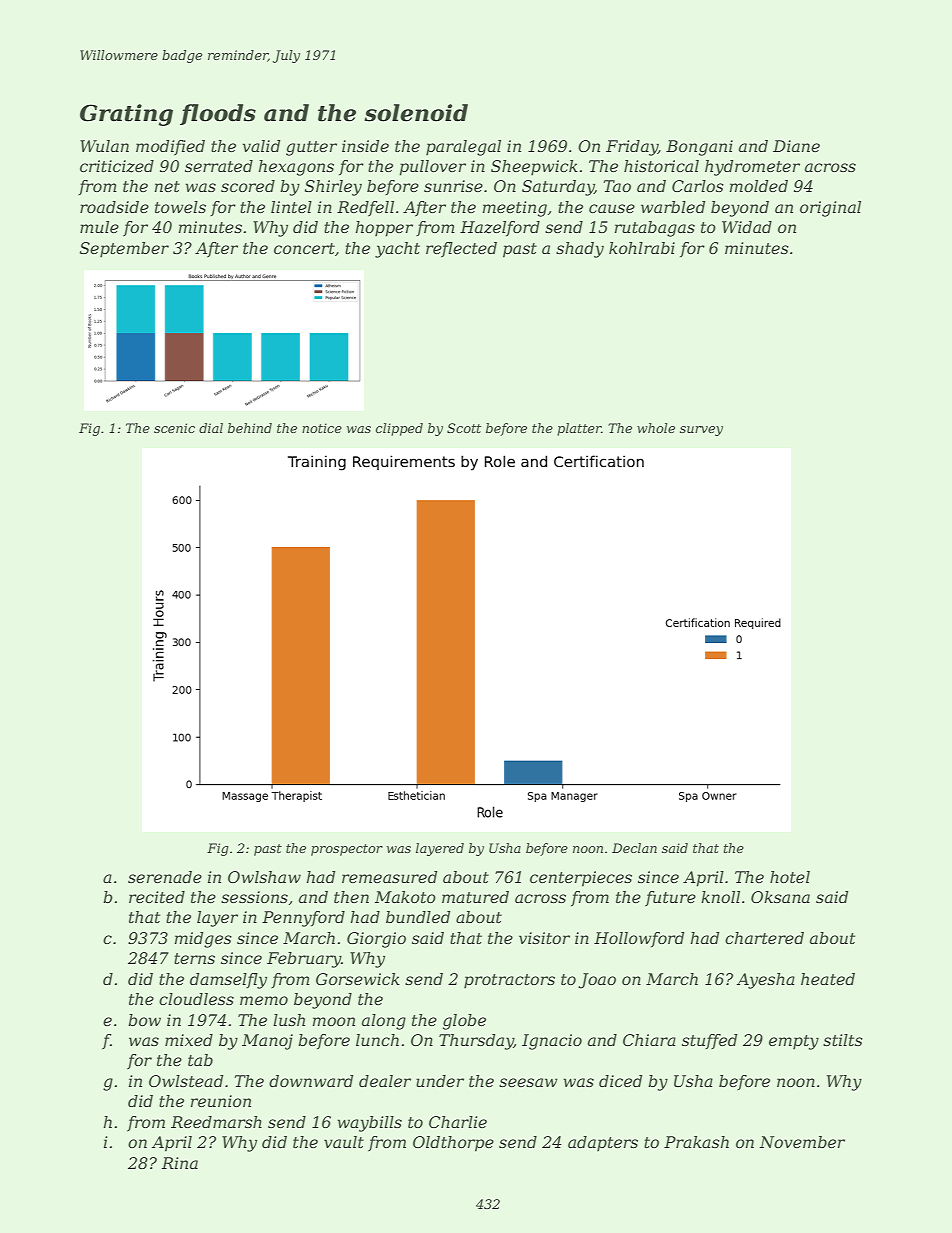 The width and height of the document is (952, 1233). I want to click on Diane, so click(796, 146).
